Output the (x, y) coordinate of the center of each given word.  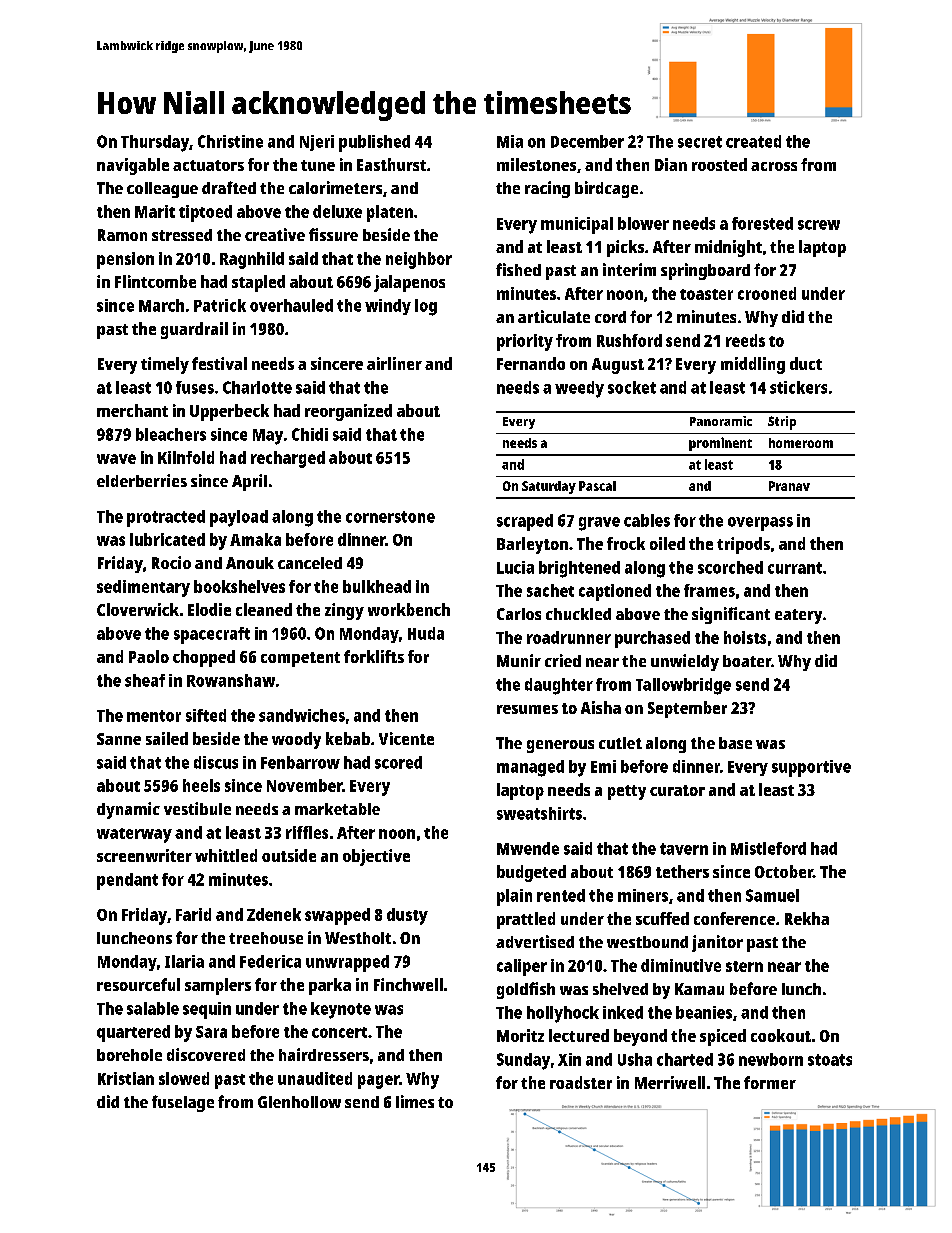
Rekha (807, 918)
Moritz (520, 1035)
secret (700, 142)
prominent (720, 444)
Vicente (406, 738)
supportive (811, 768)
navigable (133, 166)
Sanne (119, 739)
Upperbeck (229, 412)
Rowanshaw (231, 680)
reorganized (348, 412)
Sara (211, 1032)
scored (398, 762)
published (374, 143)
